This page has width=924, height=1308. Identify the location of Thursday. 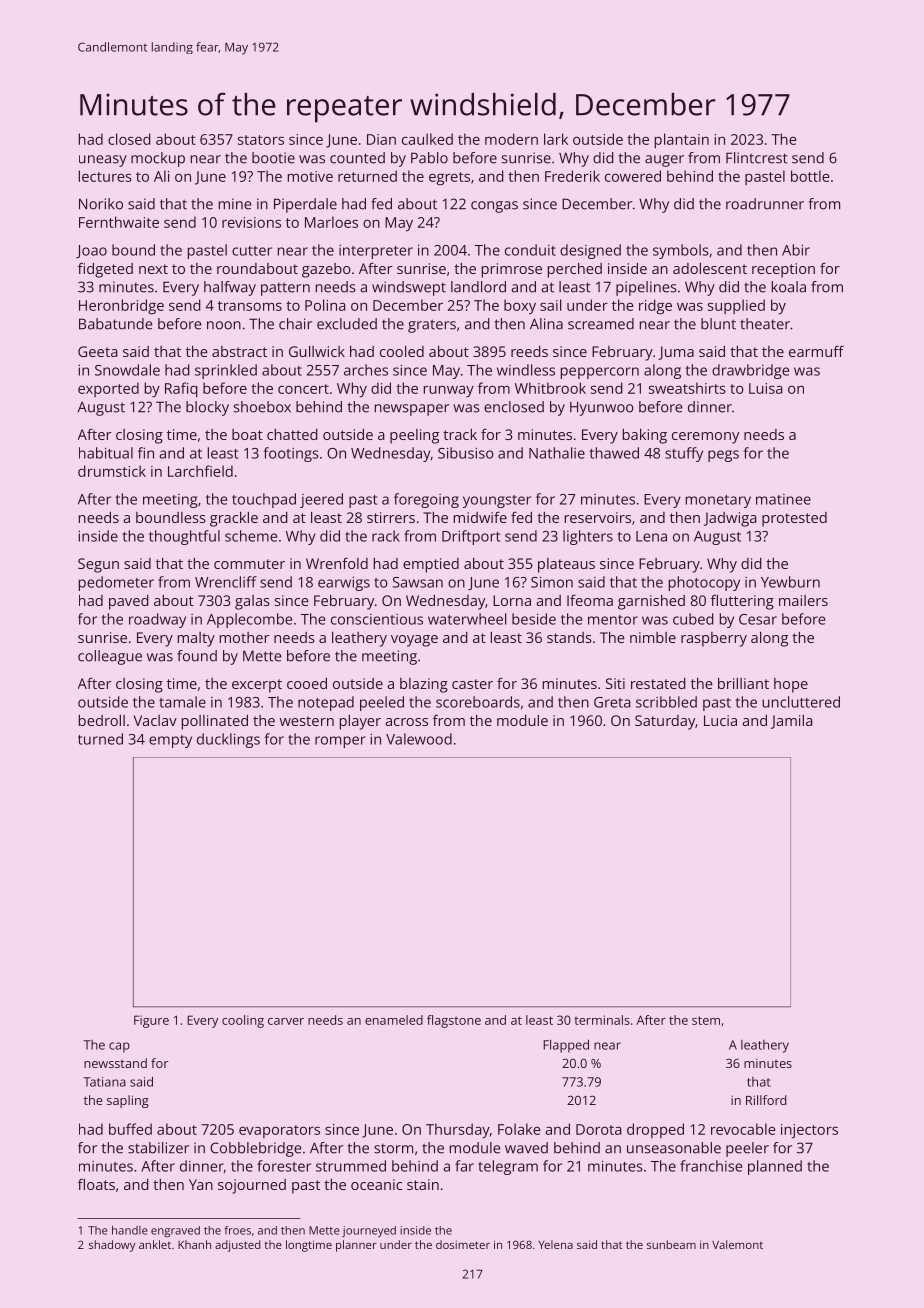
(458, 1131).
